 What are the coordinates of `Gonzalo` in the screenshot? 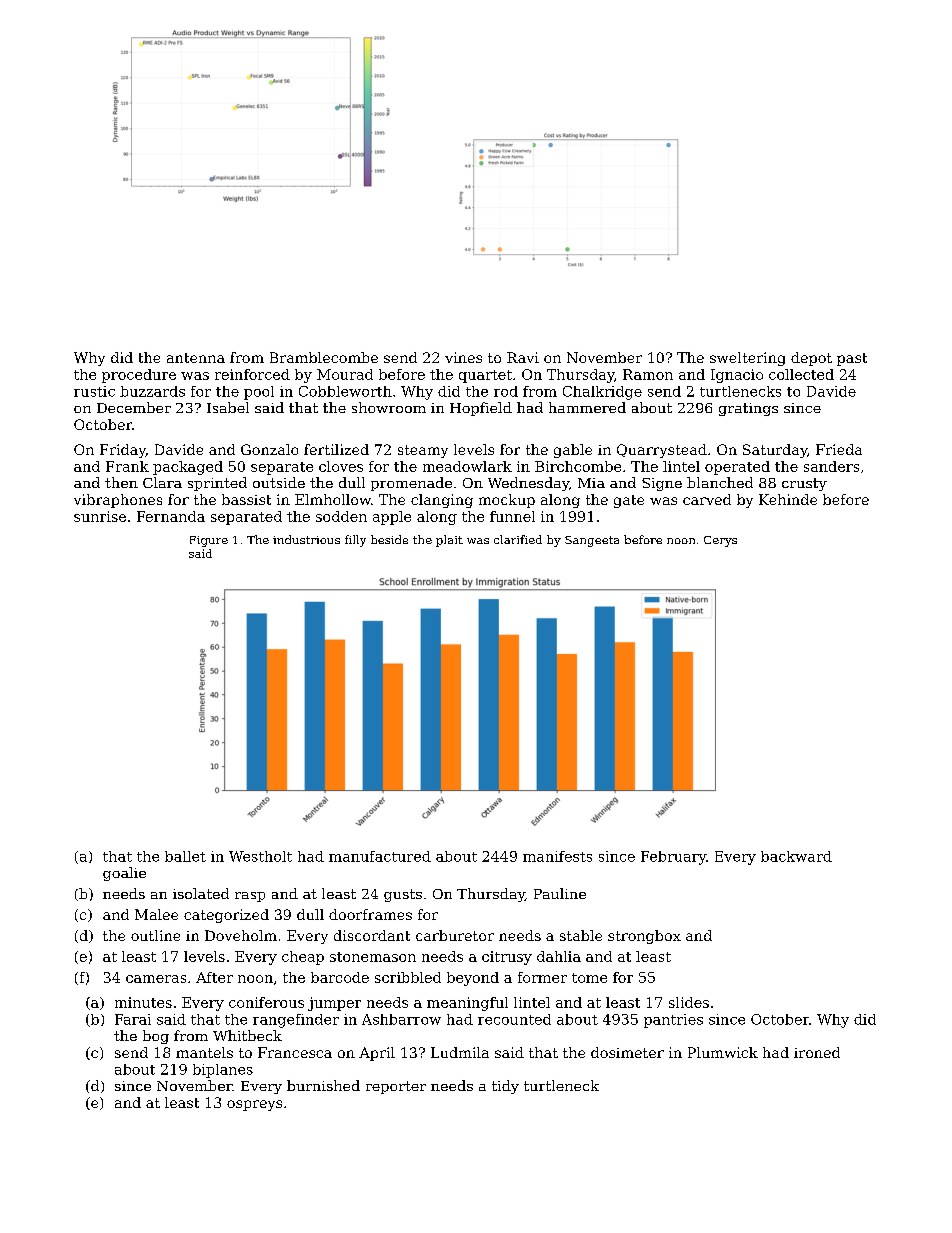 It's located at (269, 449).
